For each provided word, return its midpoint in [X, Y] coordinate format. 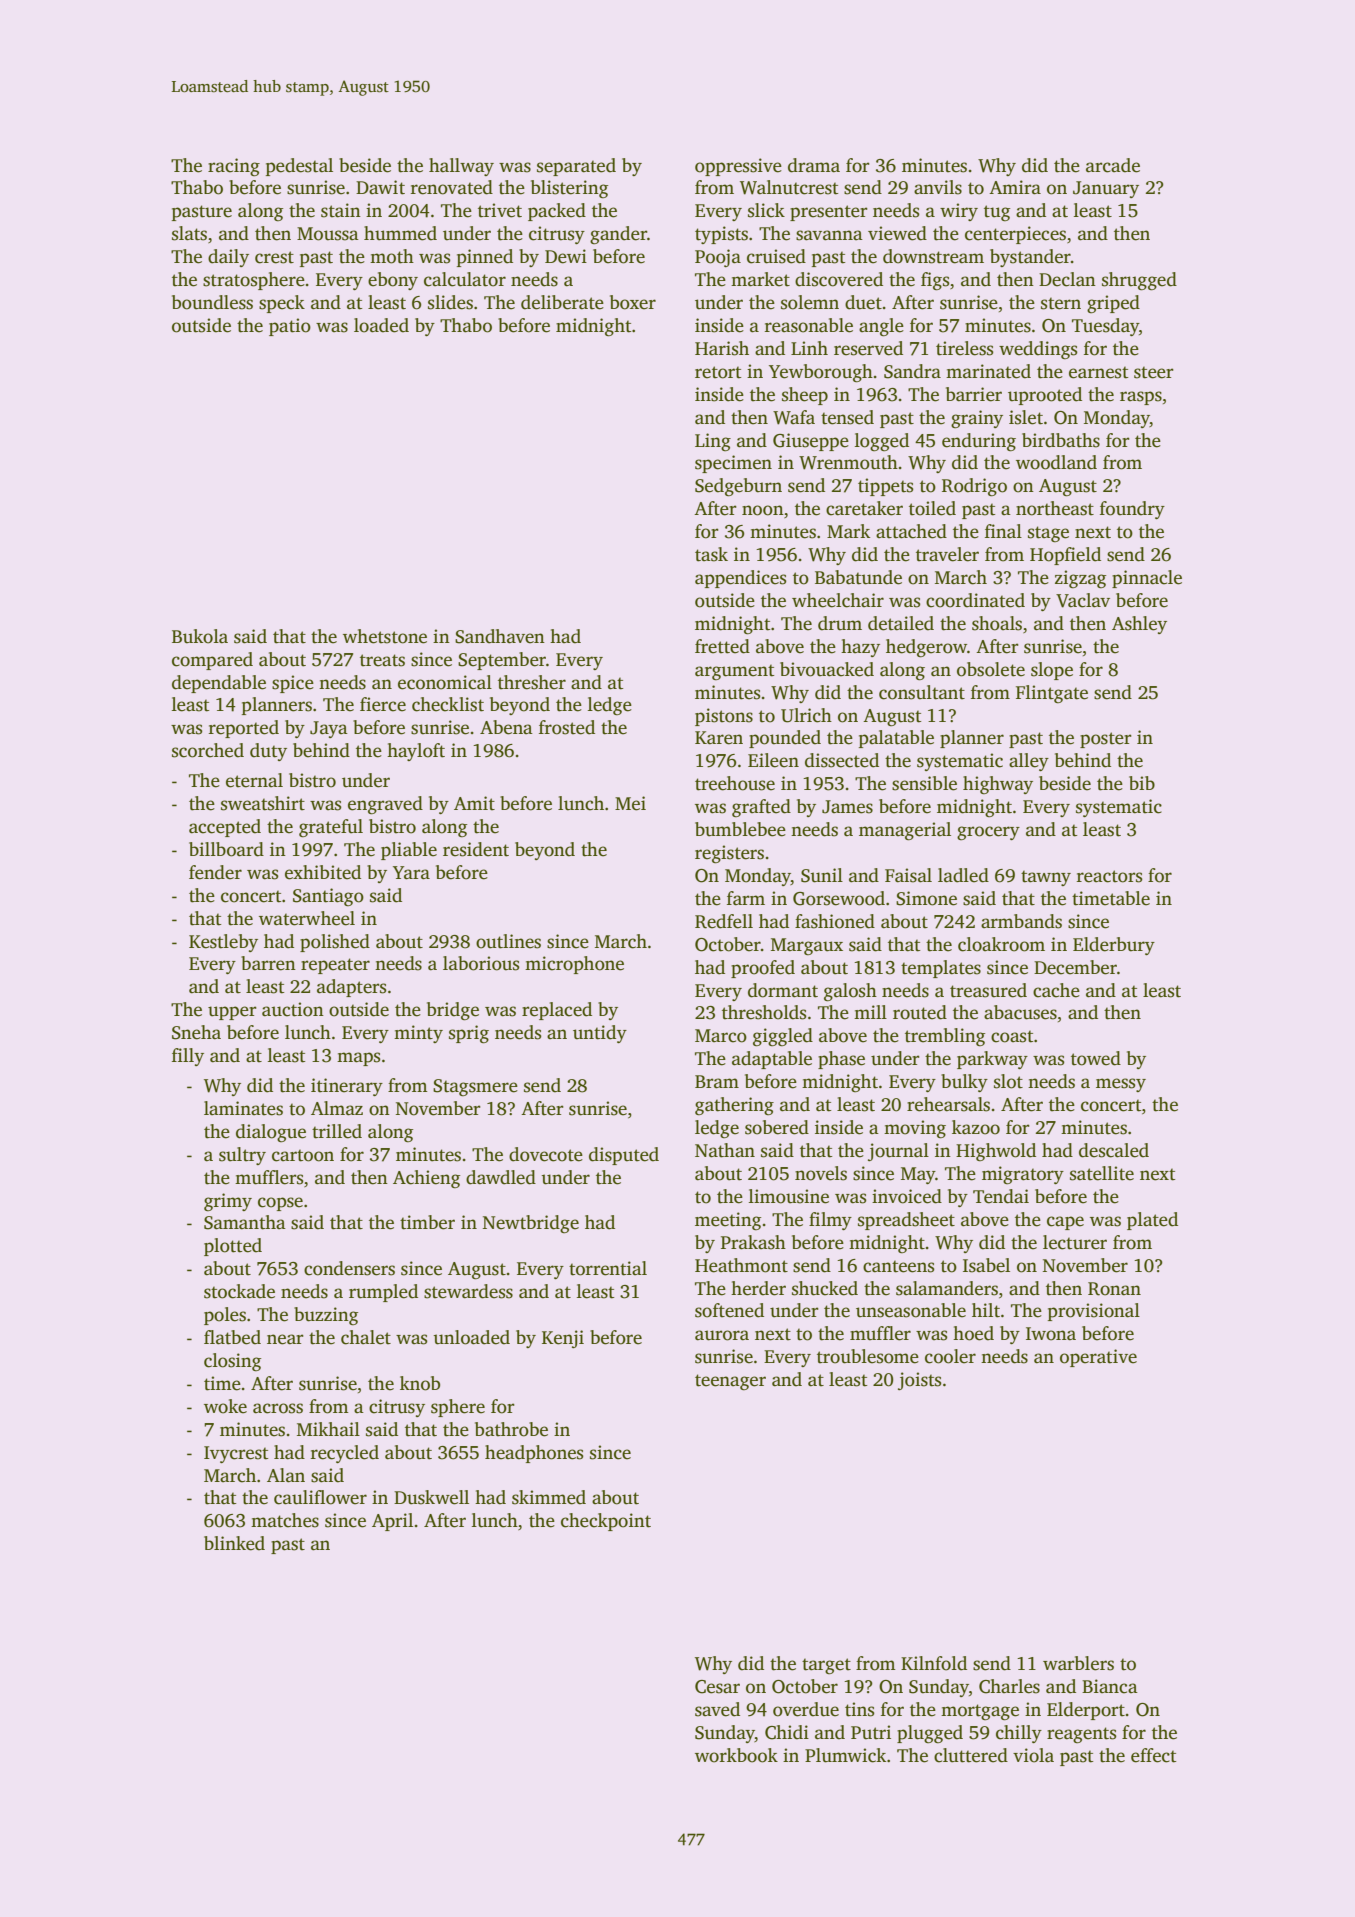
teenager [730, 1382]
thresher [532, 682]
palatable [896, 739]
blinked [234, 1543]
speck [282, 304]
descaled [1114, 1150]
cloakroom [1001, 944]
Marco [721, 1036]
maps [358, 1059]
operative [1098, 1358]
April [392, 1522]
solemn [810, 302]
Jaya [329, 729]
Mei [630, 803]
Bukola [200, 636]
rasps [1141, 398]
